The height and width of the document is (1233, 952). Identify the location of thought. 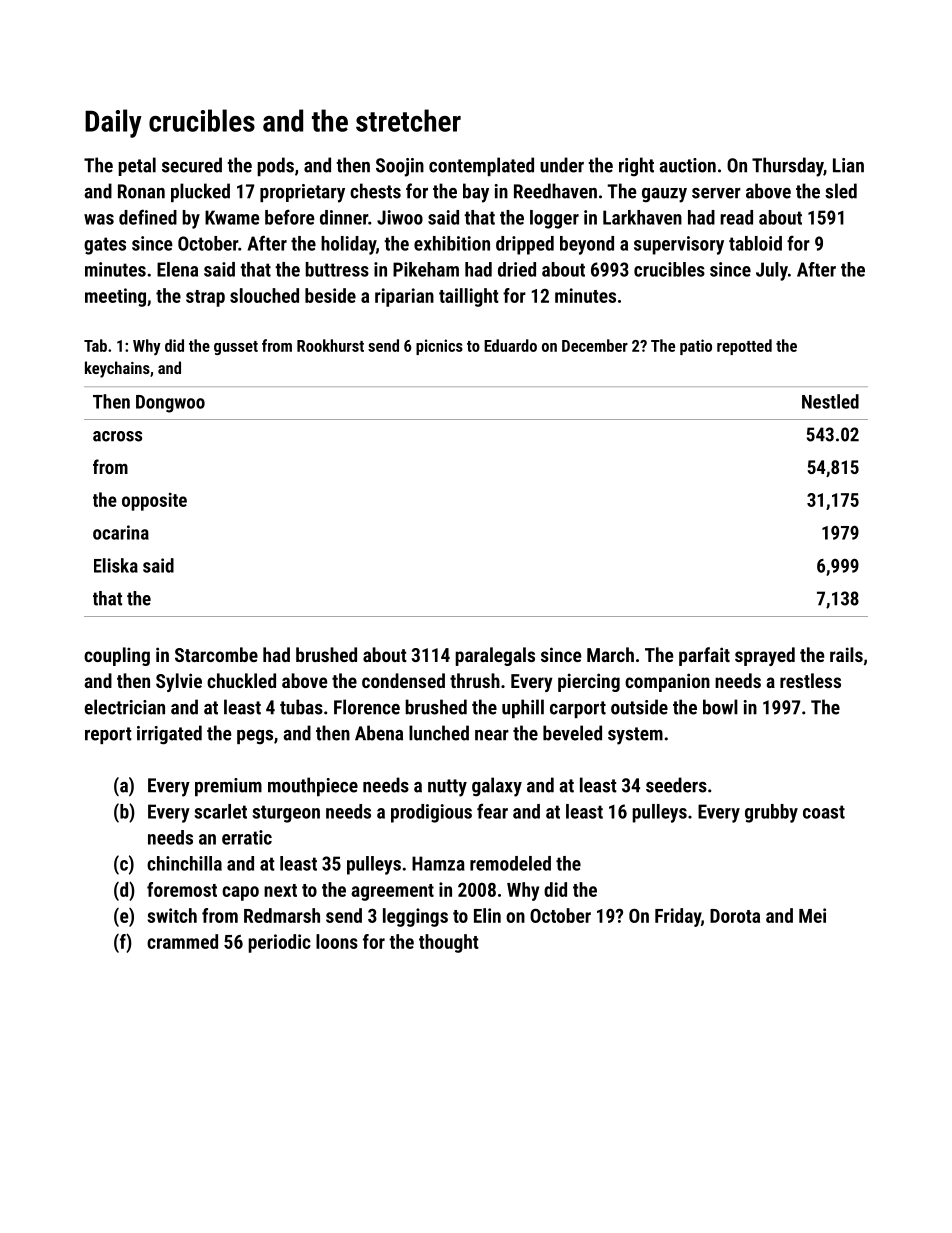
(449, 943).
